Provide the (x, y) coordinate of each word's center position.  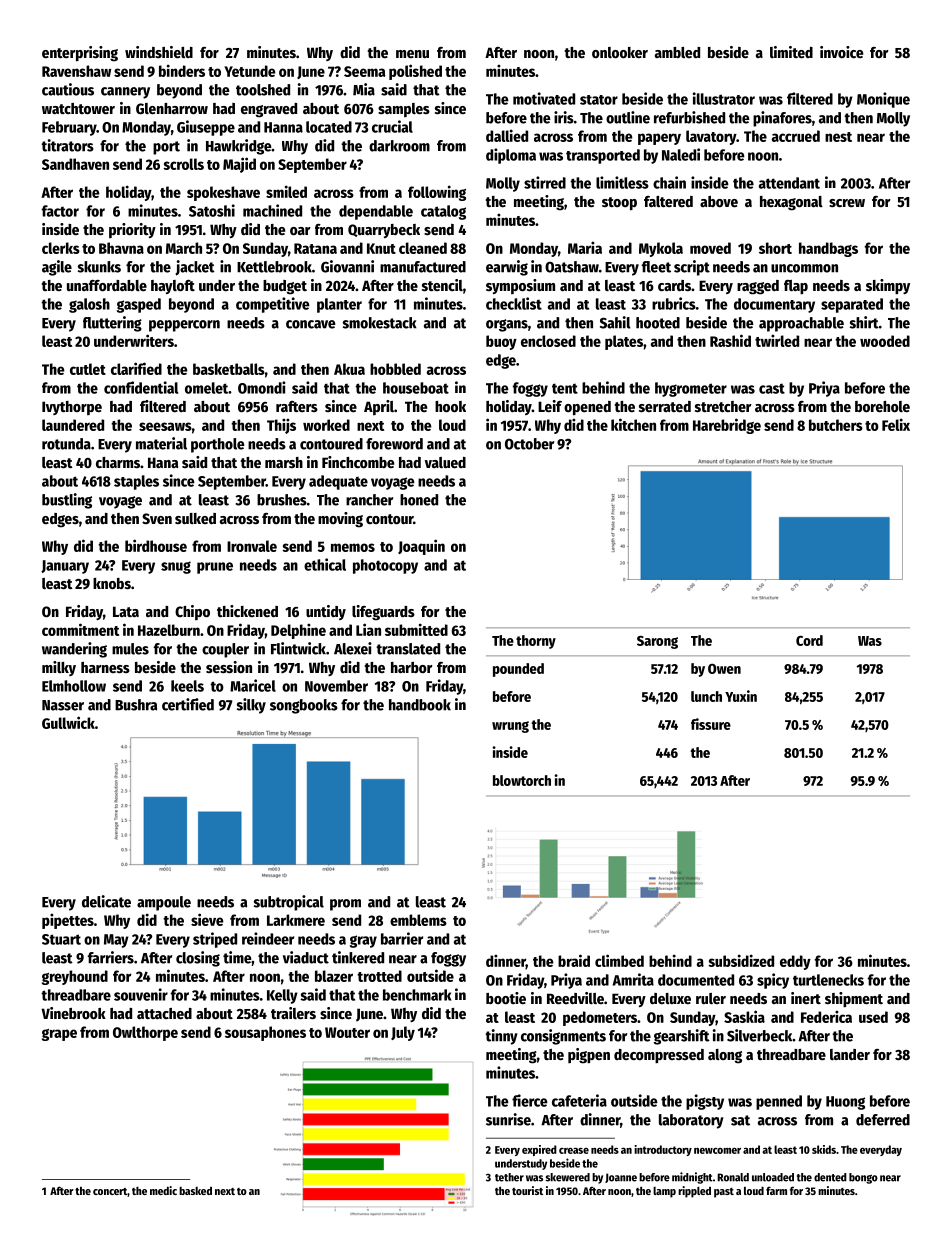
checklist (514, 303)
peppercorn (184, 326)
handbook (420, 705)
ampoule (164, 903)
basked (195, 1191)
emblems (418, 920)
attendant (789, 183)
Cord (809, 640)
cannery (125, 93)
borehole (882, 406)
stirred (545, 182)
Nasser (63, 705)
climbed (619, 960)
